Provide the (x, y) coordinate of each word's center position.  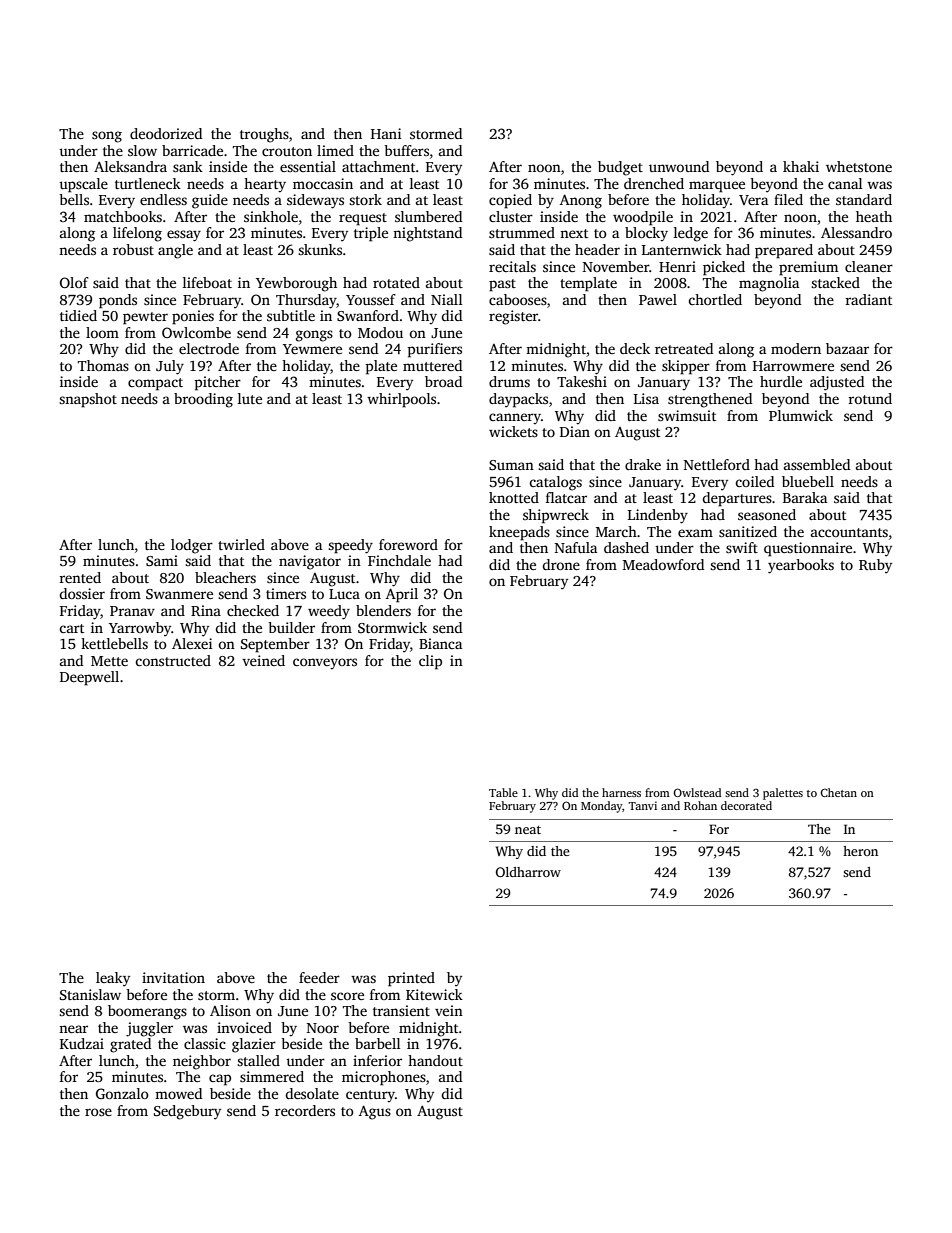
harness (621, 792)
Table (503, 792)
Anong (581, 201)
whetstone (859, 166)
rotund (870, 398)
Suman (511, 465)
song (107, 137)
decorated (746, 805)
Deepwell (89, 678)
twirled (241, 544)
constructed (173, 660)
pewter (145, 318)
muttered (432, 365)
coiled (754, 481)
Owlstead (697, 792)
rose (98, 1112)
